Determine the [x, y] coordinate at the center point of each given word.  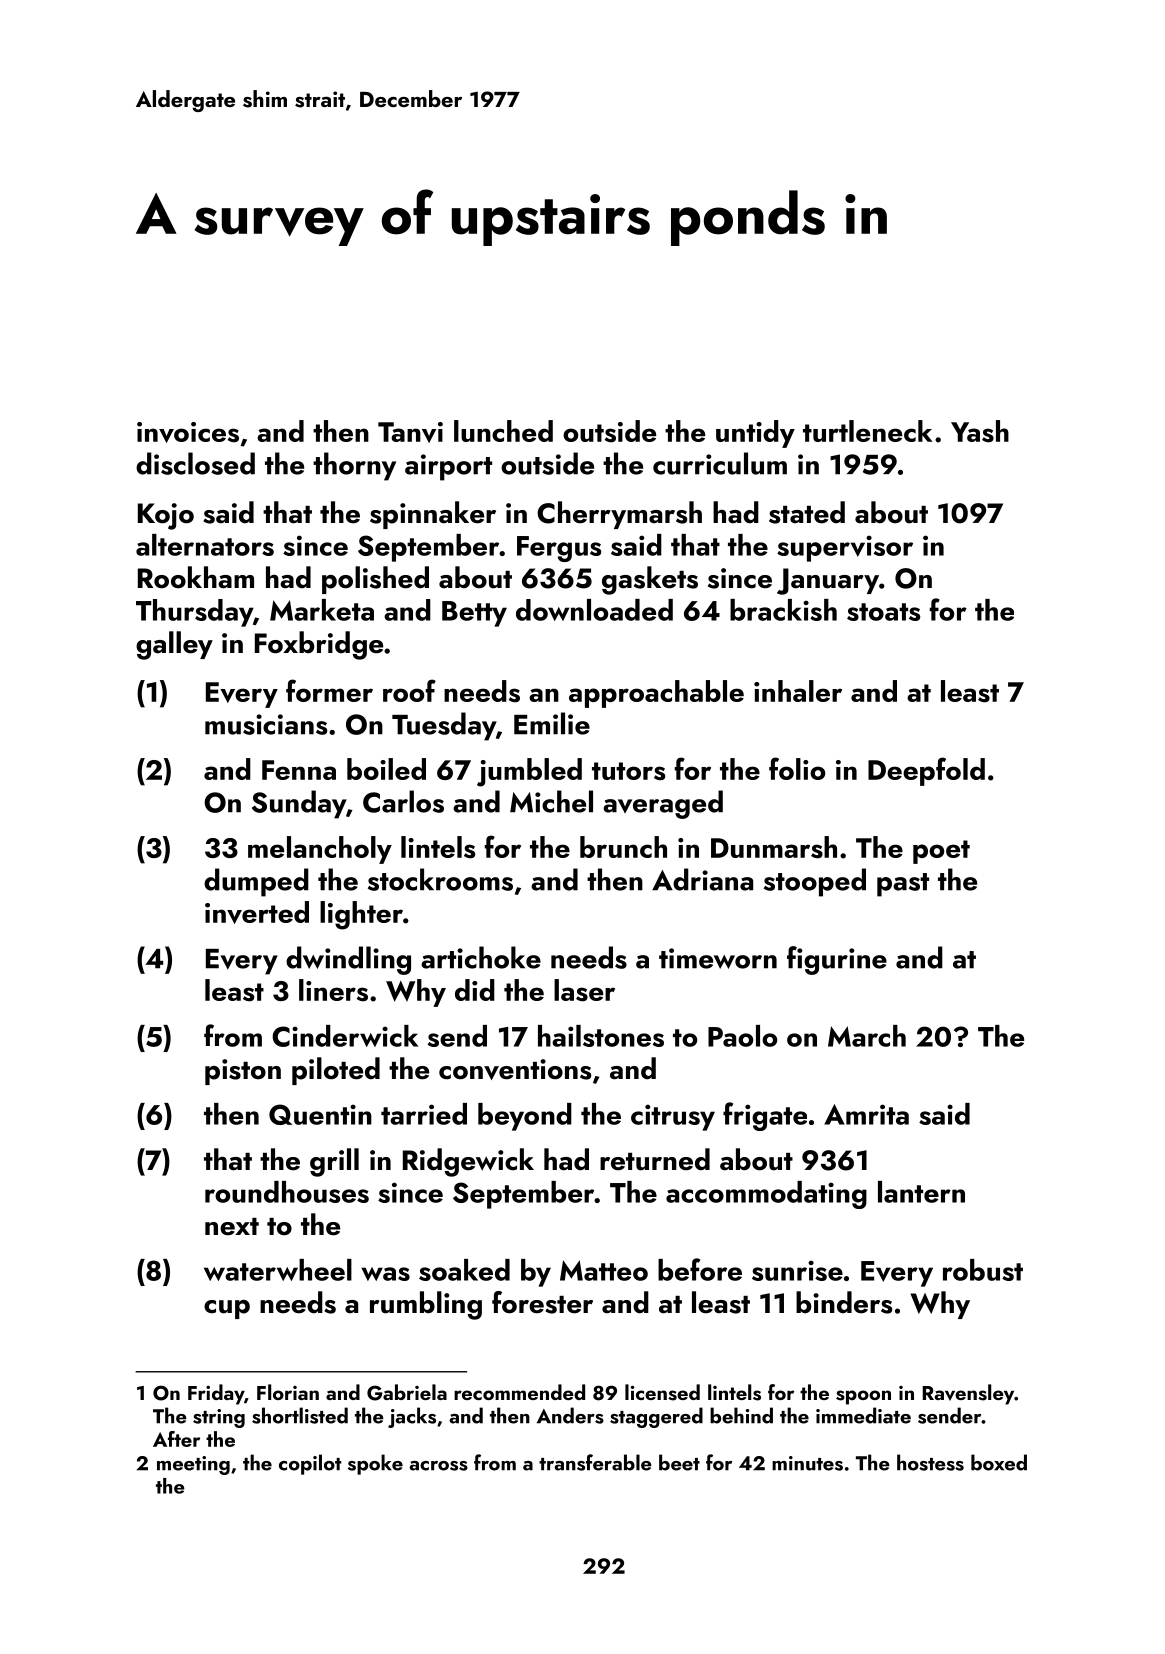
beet [679, 1462]
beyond [525, 1117]
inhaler [798, 691]
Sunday [299, 804]
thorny [354, 466]
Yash [980, 431]
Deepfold [926, 771]
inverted [257, 912]
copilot [310, 1464]
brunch [623, 847]
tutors [628, 771]
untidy [755, 434]
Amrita [866, 1114]
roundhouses [287, 1192]
